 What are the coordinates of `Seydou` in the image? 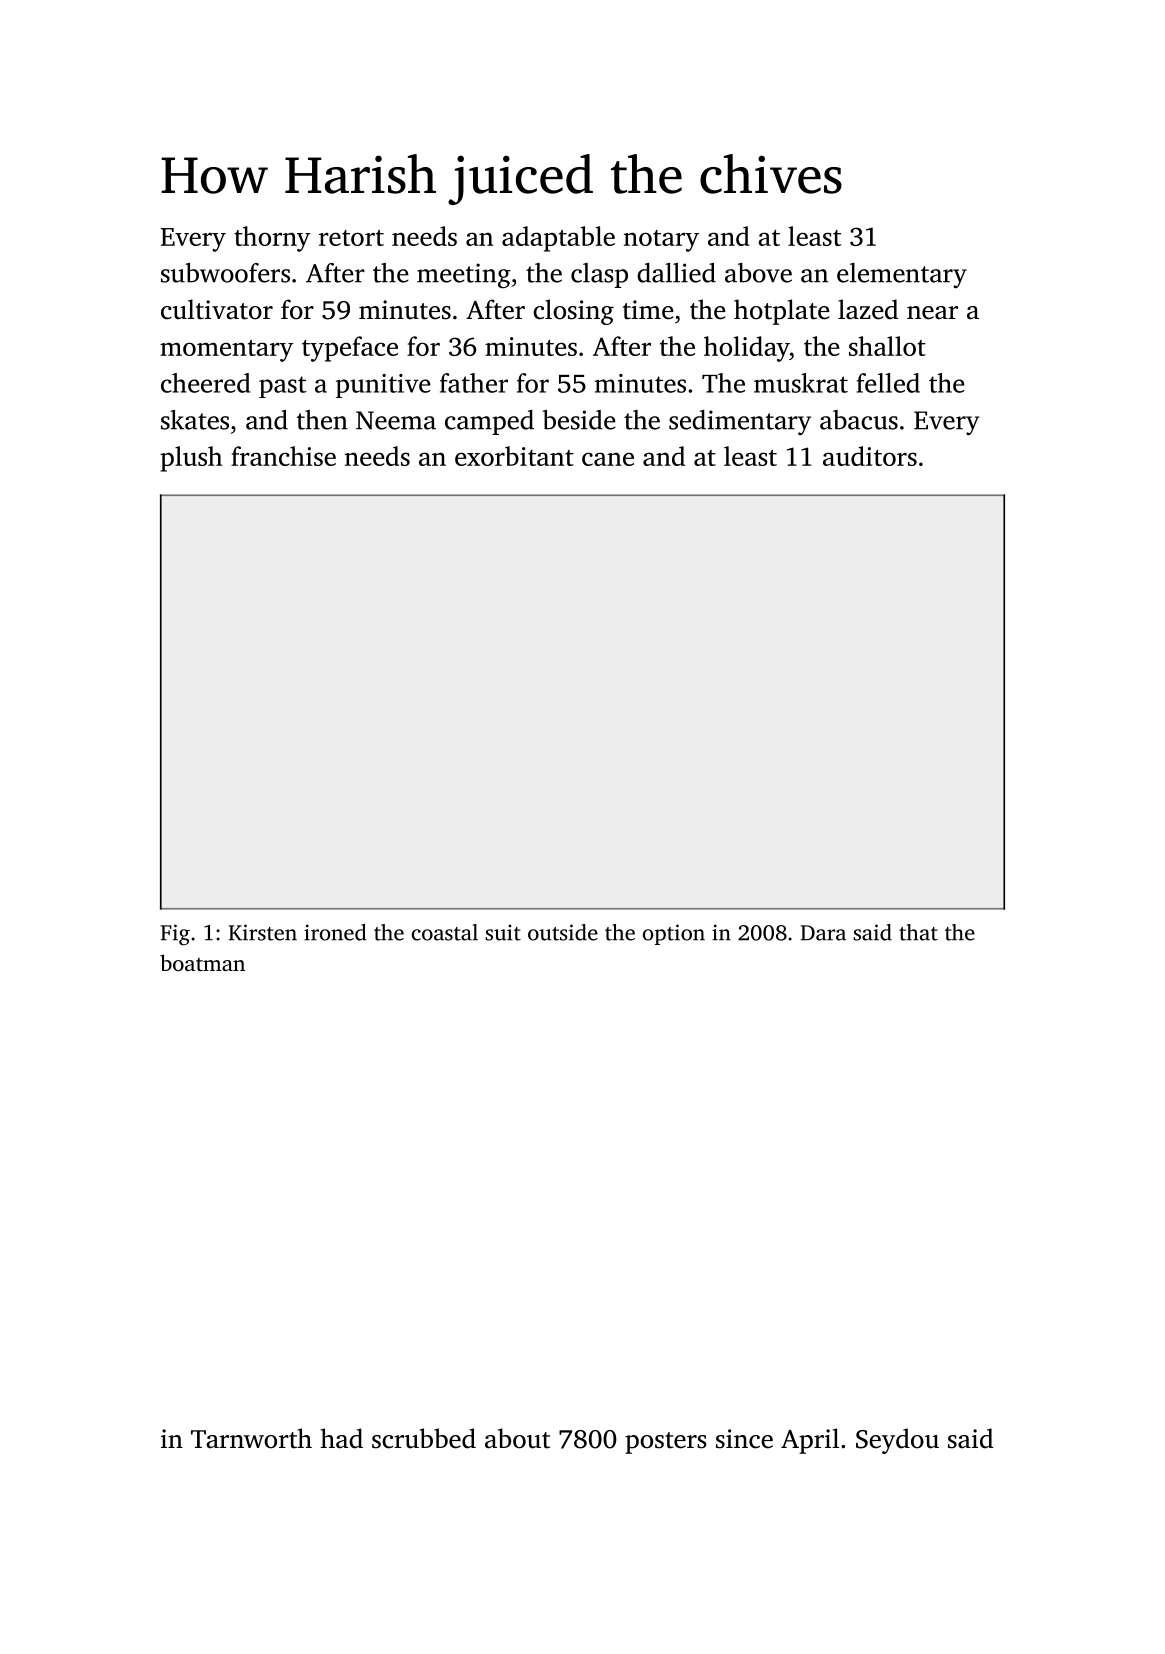 It's located at (897, 1441).
